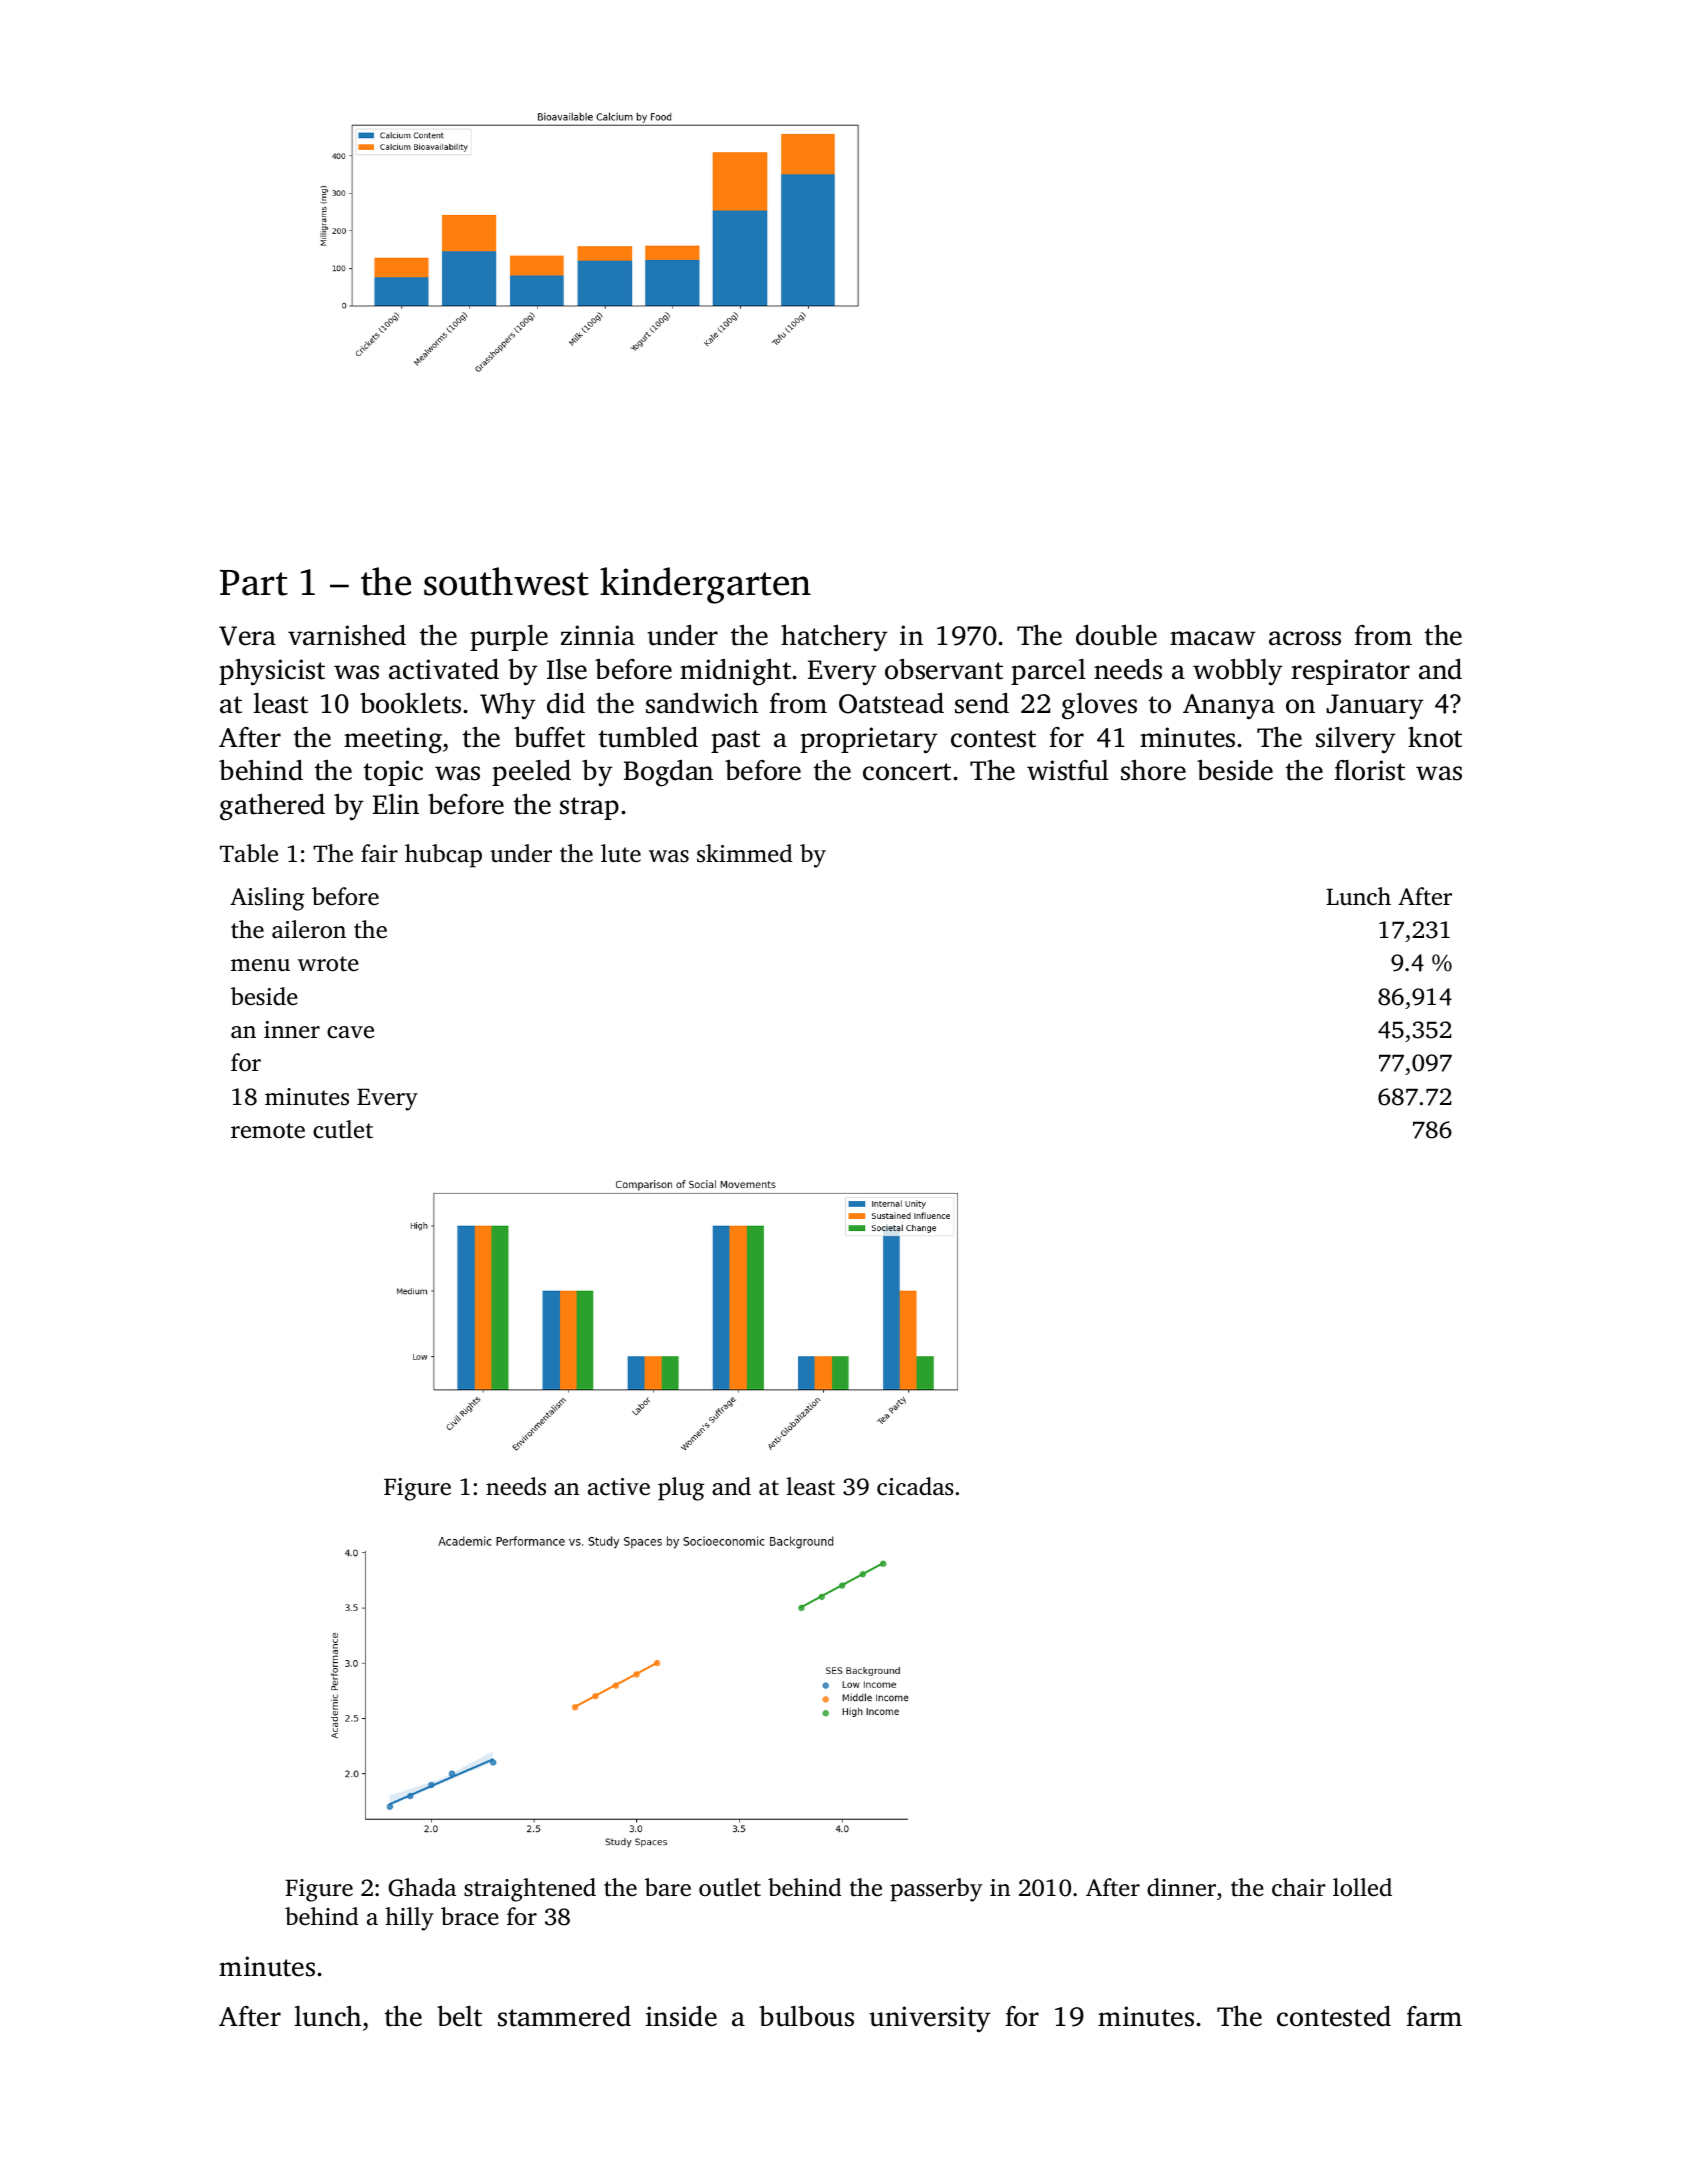  I want to click on cicadas, so click(915, 1486).
